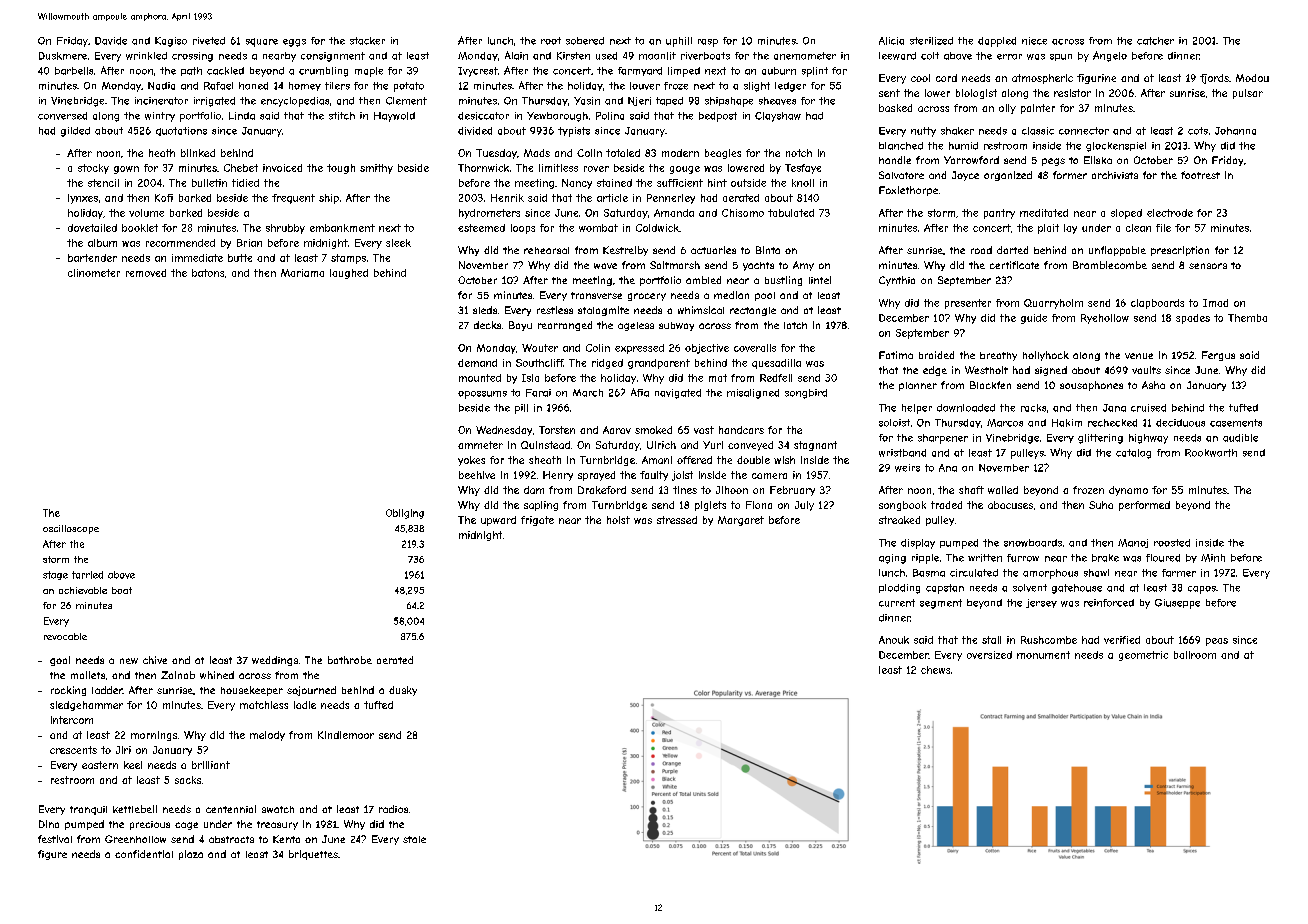  What do you see at coordinates (585, 41) in the image?
I see `sobered` at bounding box center [585, 41].
